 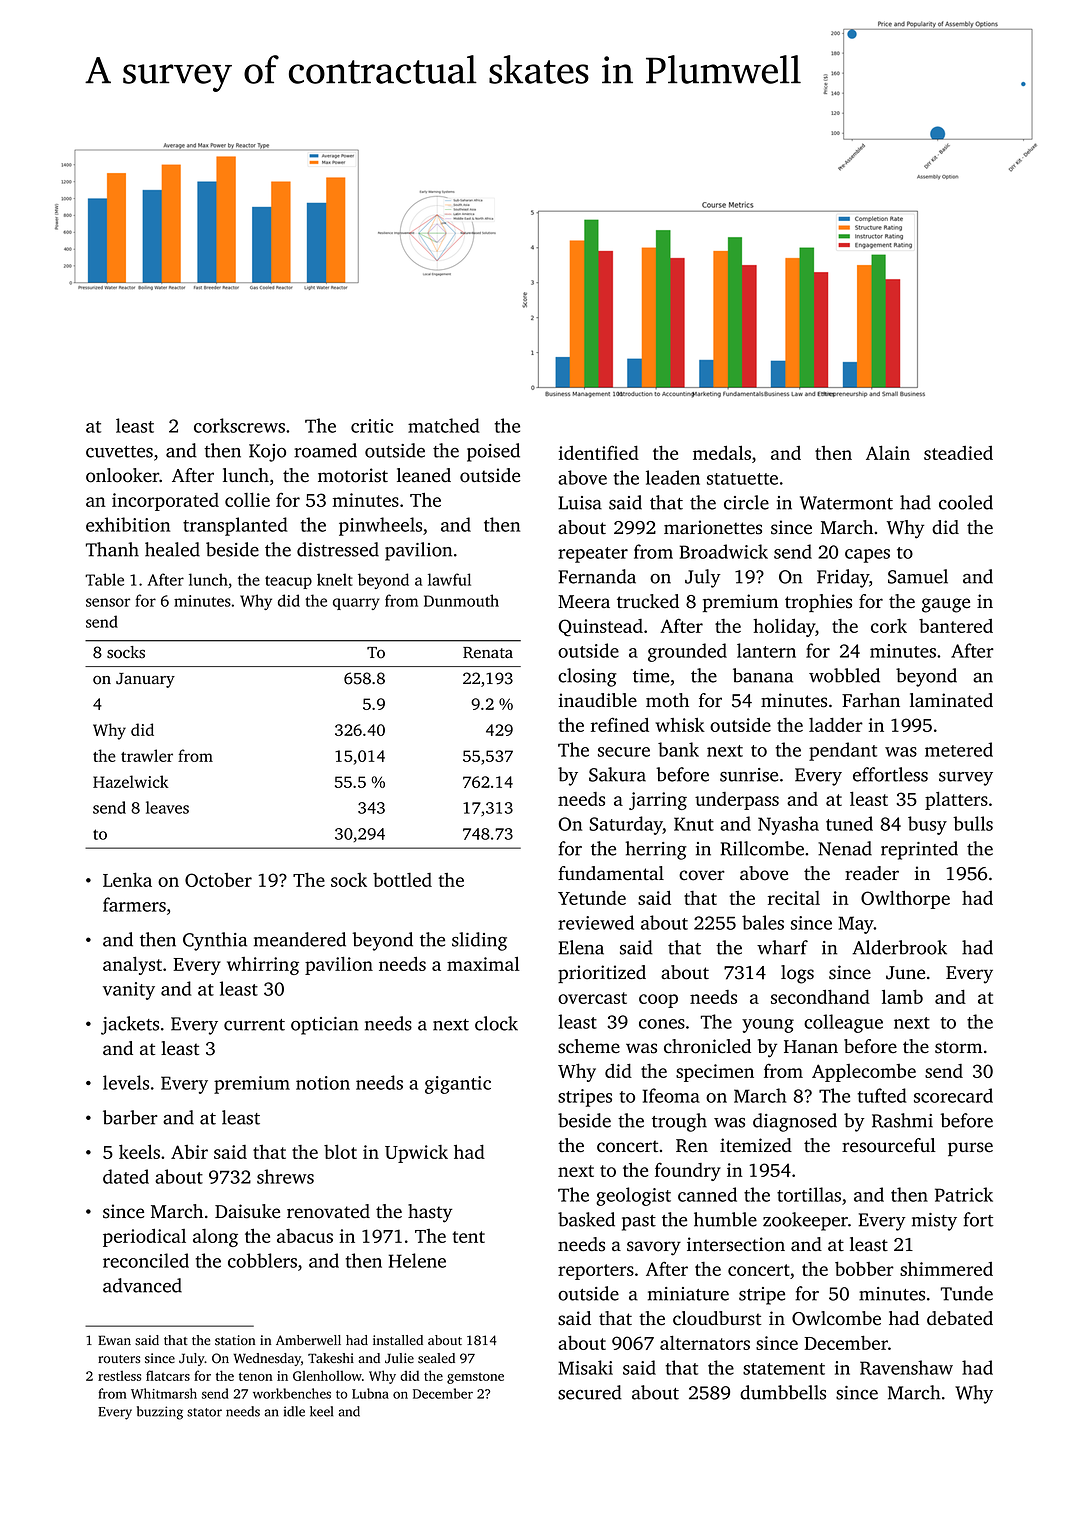 I want to click on foundry, so click(x=688, y=1171).
